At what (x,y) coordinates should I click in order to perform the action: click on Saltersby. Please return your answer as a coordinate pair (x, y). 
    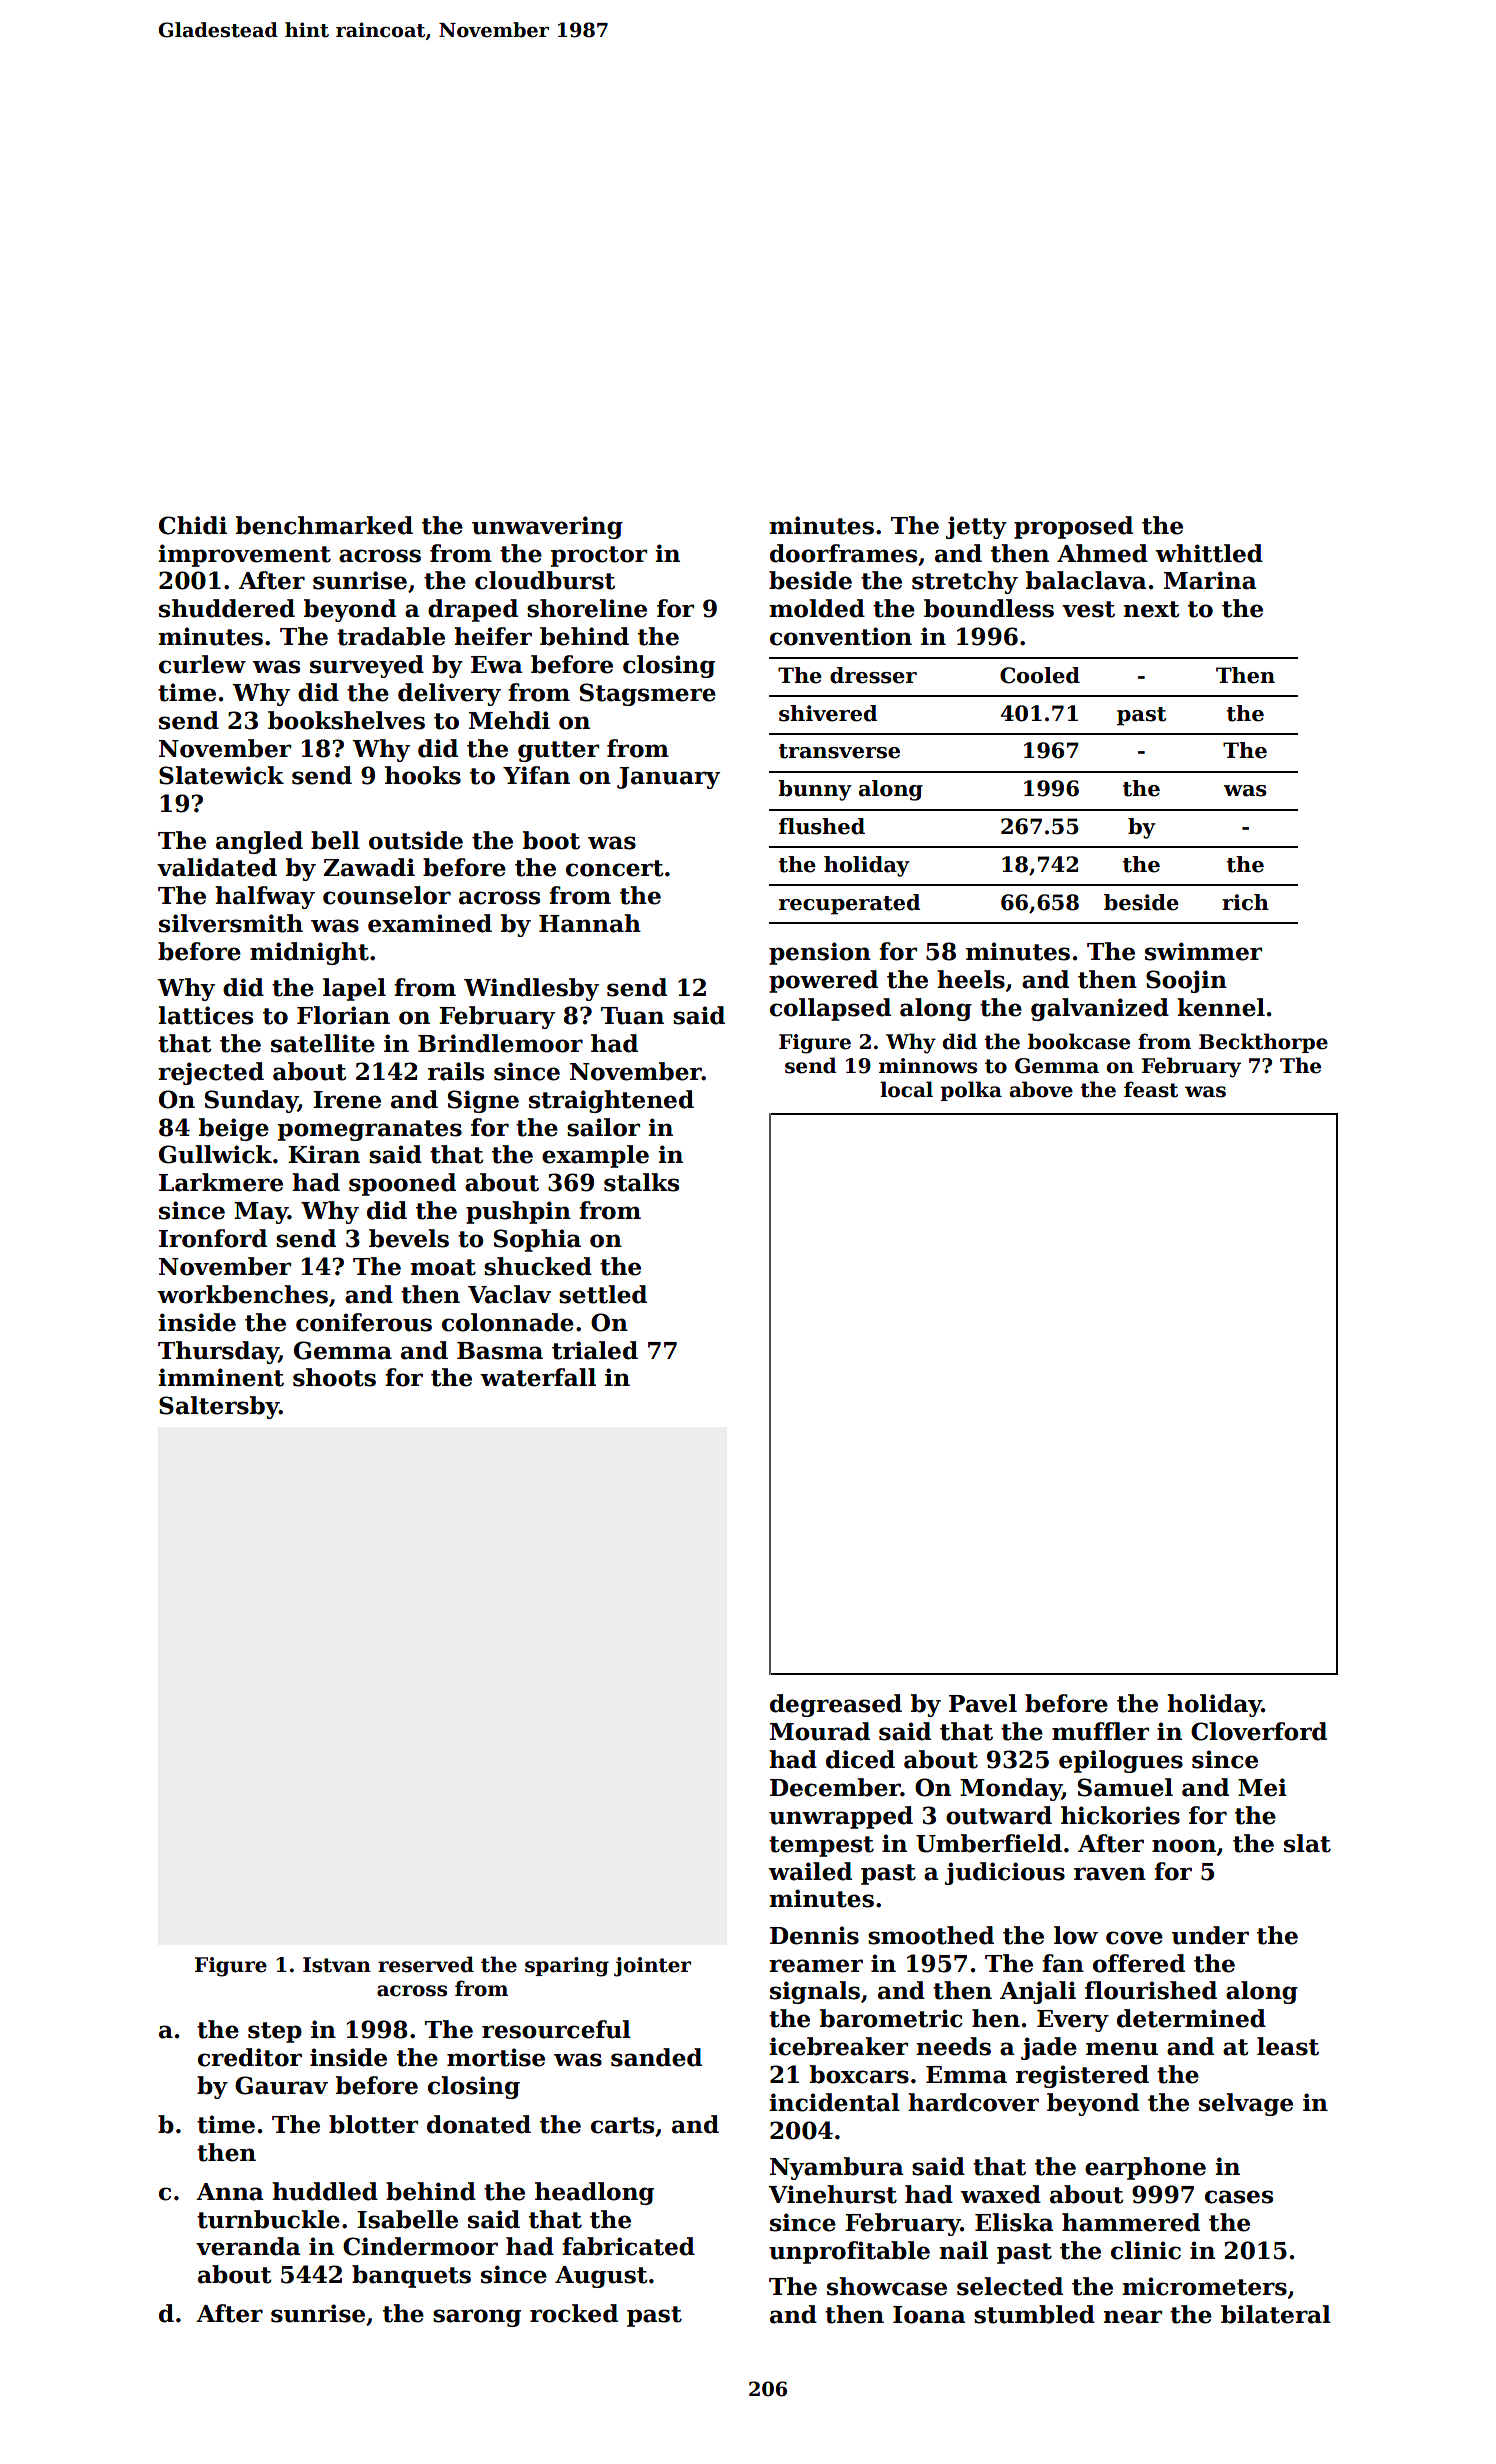
    Looking at the image, I should click on (219, 1407).
